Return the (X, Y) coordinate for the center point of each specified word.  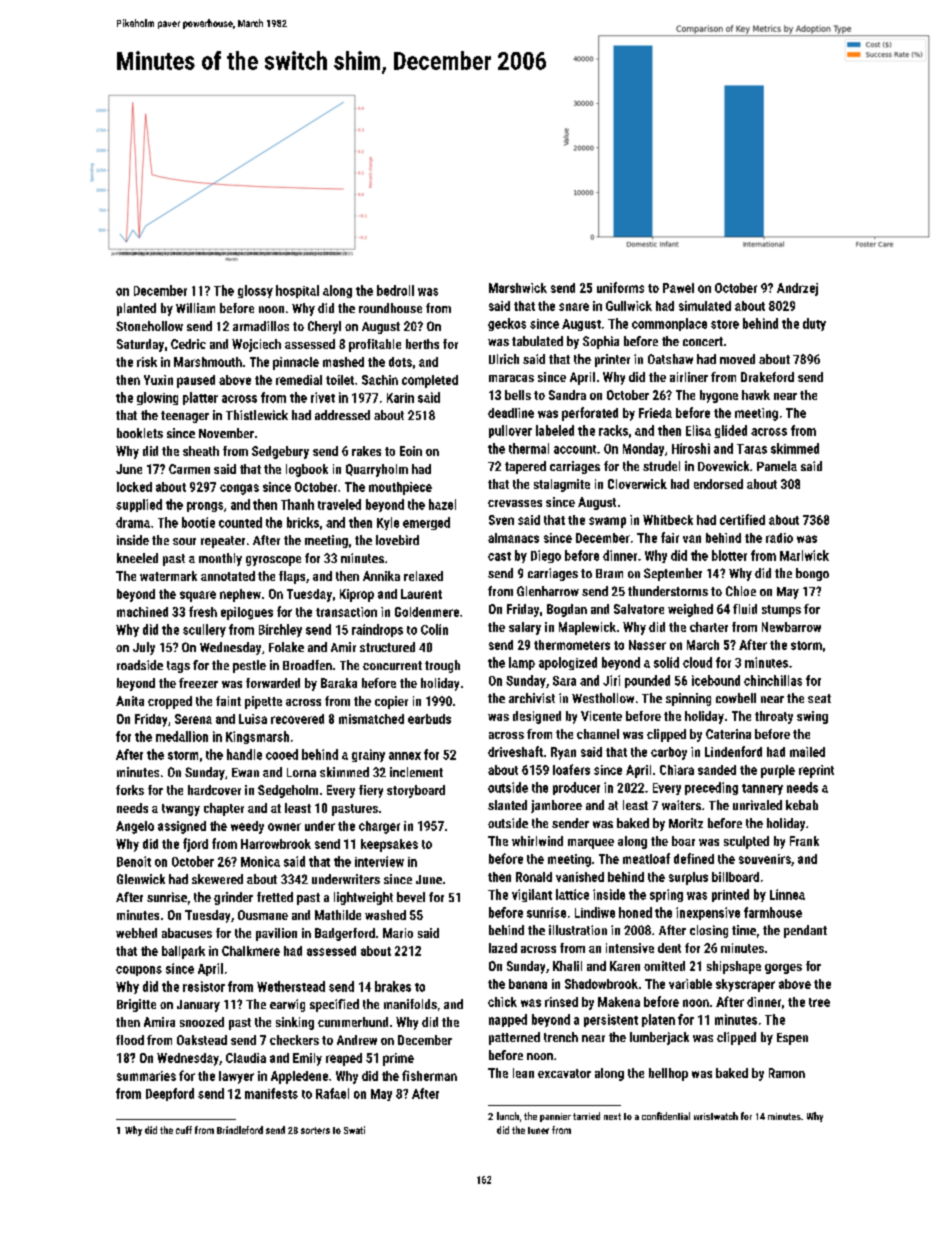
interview (379, 861)
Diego (546, 556)
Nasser (647, 645)
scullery (204, 630)
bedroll (395, 290)
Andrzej (797, 289)
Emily (307, 1059)
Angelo (135, 827)
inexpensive (708, 913)
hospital (297, 291)
